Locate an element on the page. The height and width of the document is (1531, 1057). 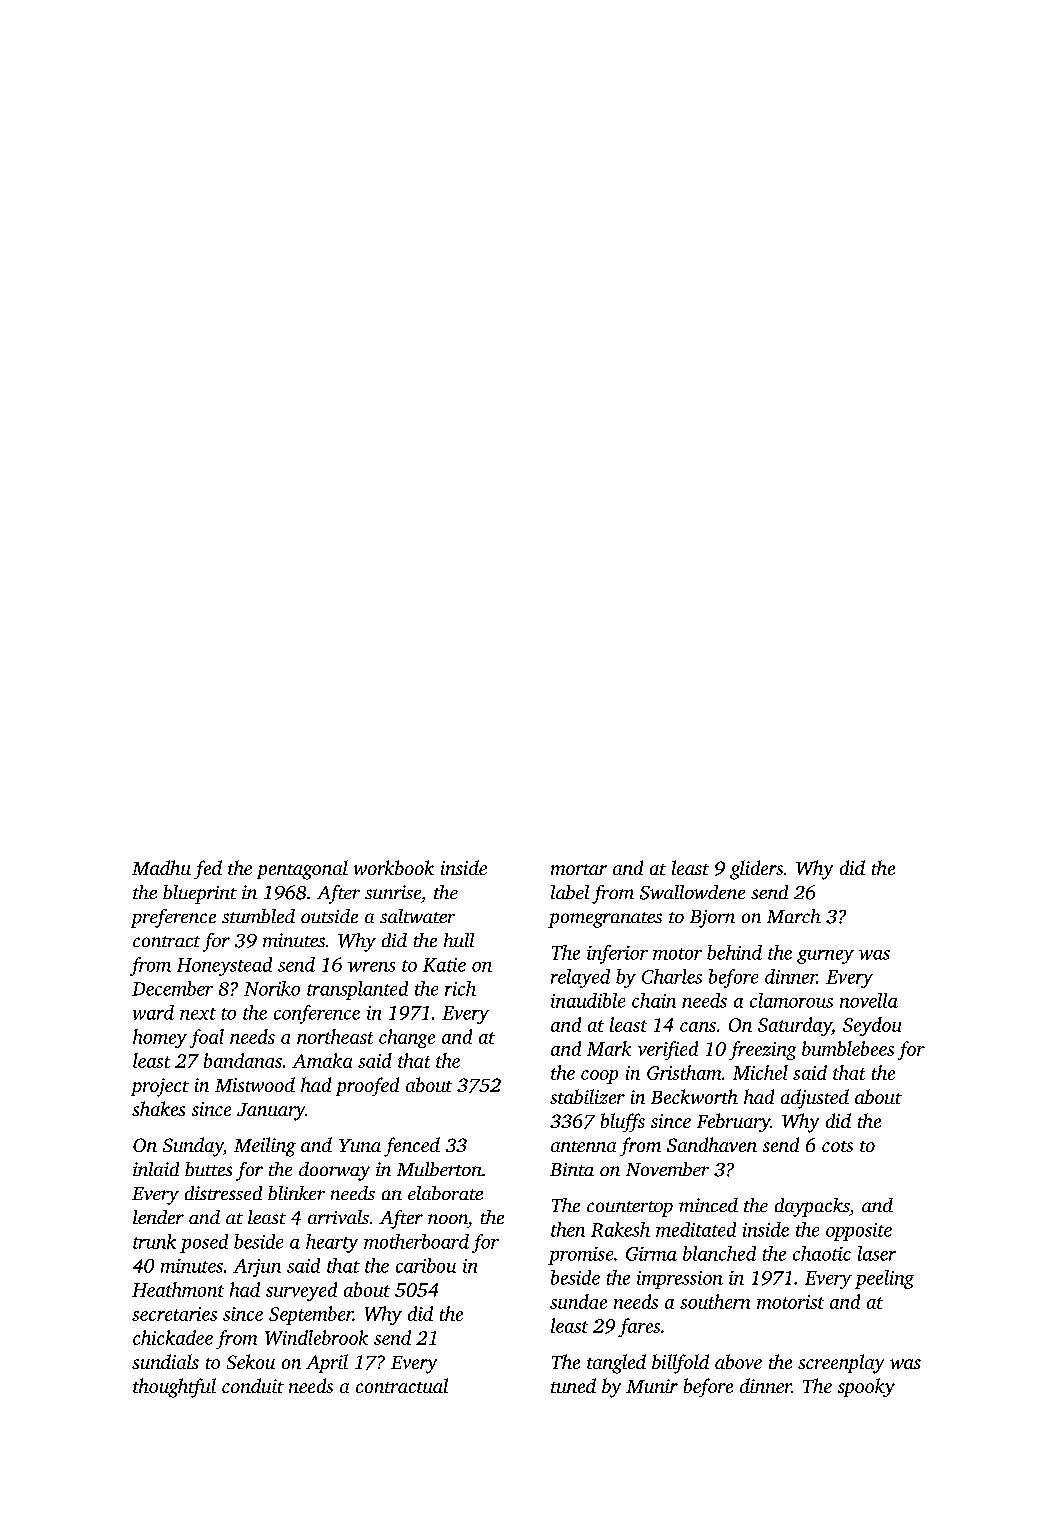
coop is located at coordinates (599, 1077).
